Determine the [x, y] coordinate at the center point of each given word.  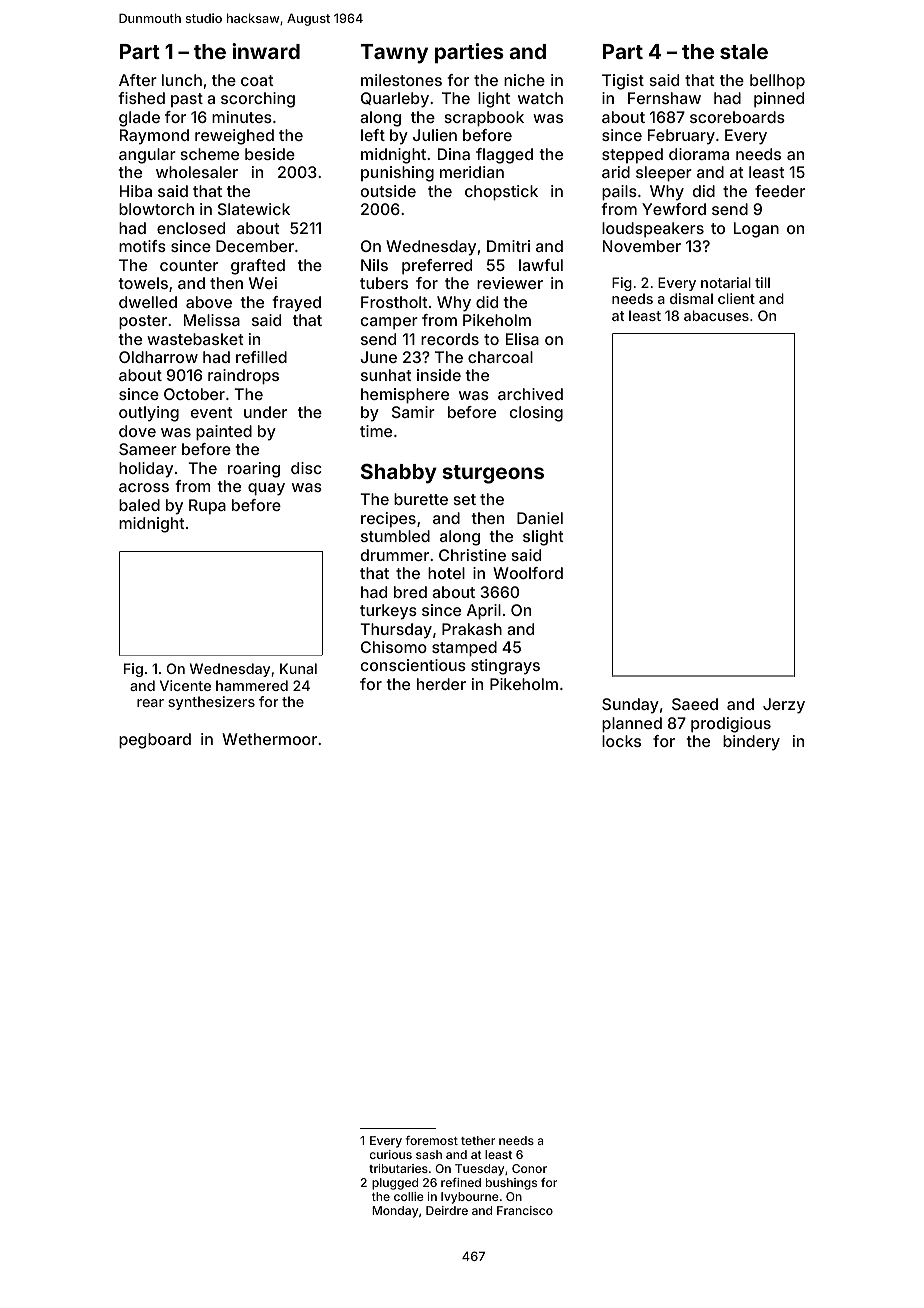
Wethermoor [269, 739]
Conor [529, 1168]
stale [744, 51]
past [187, 100]
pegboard [155, 741]
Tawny [394, 54]
